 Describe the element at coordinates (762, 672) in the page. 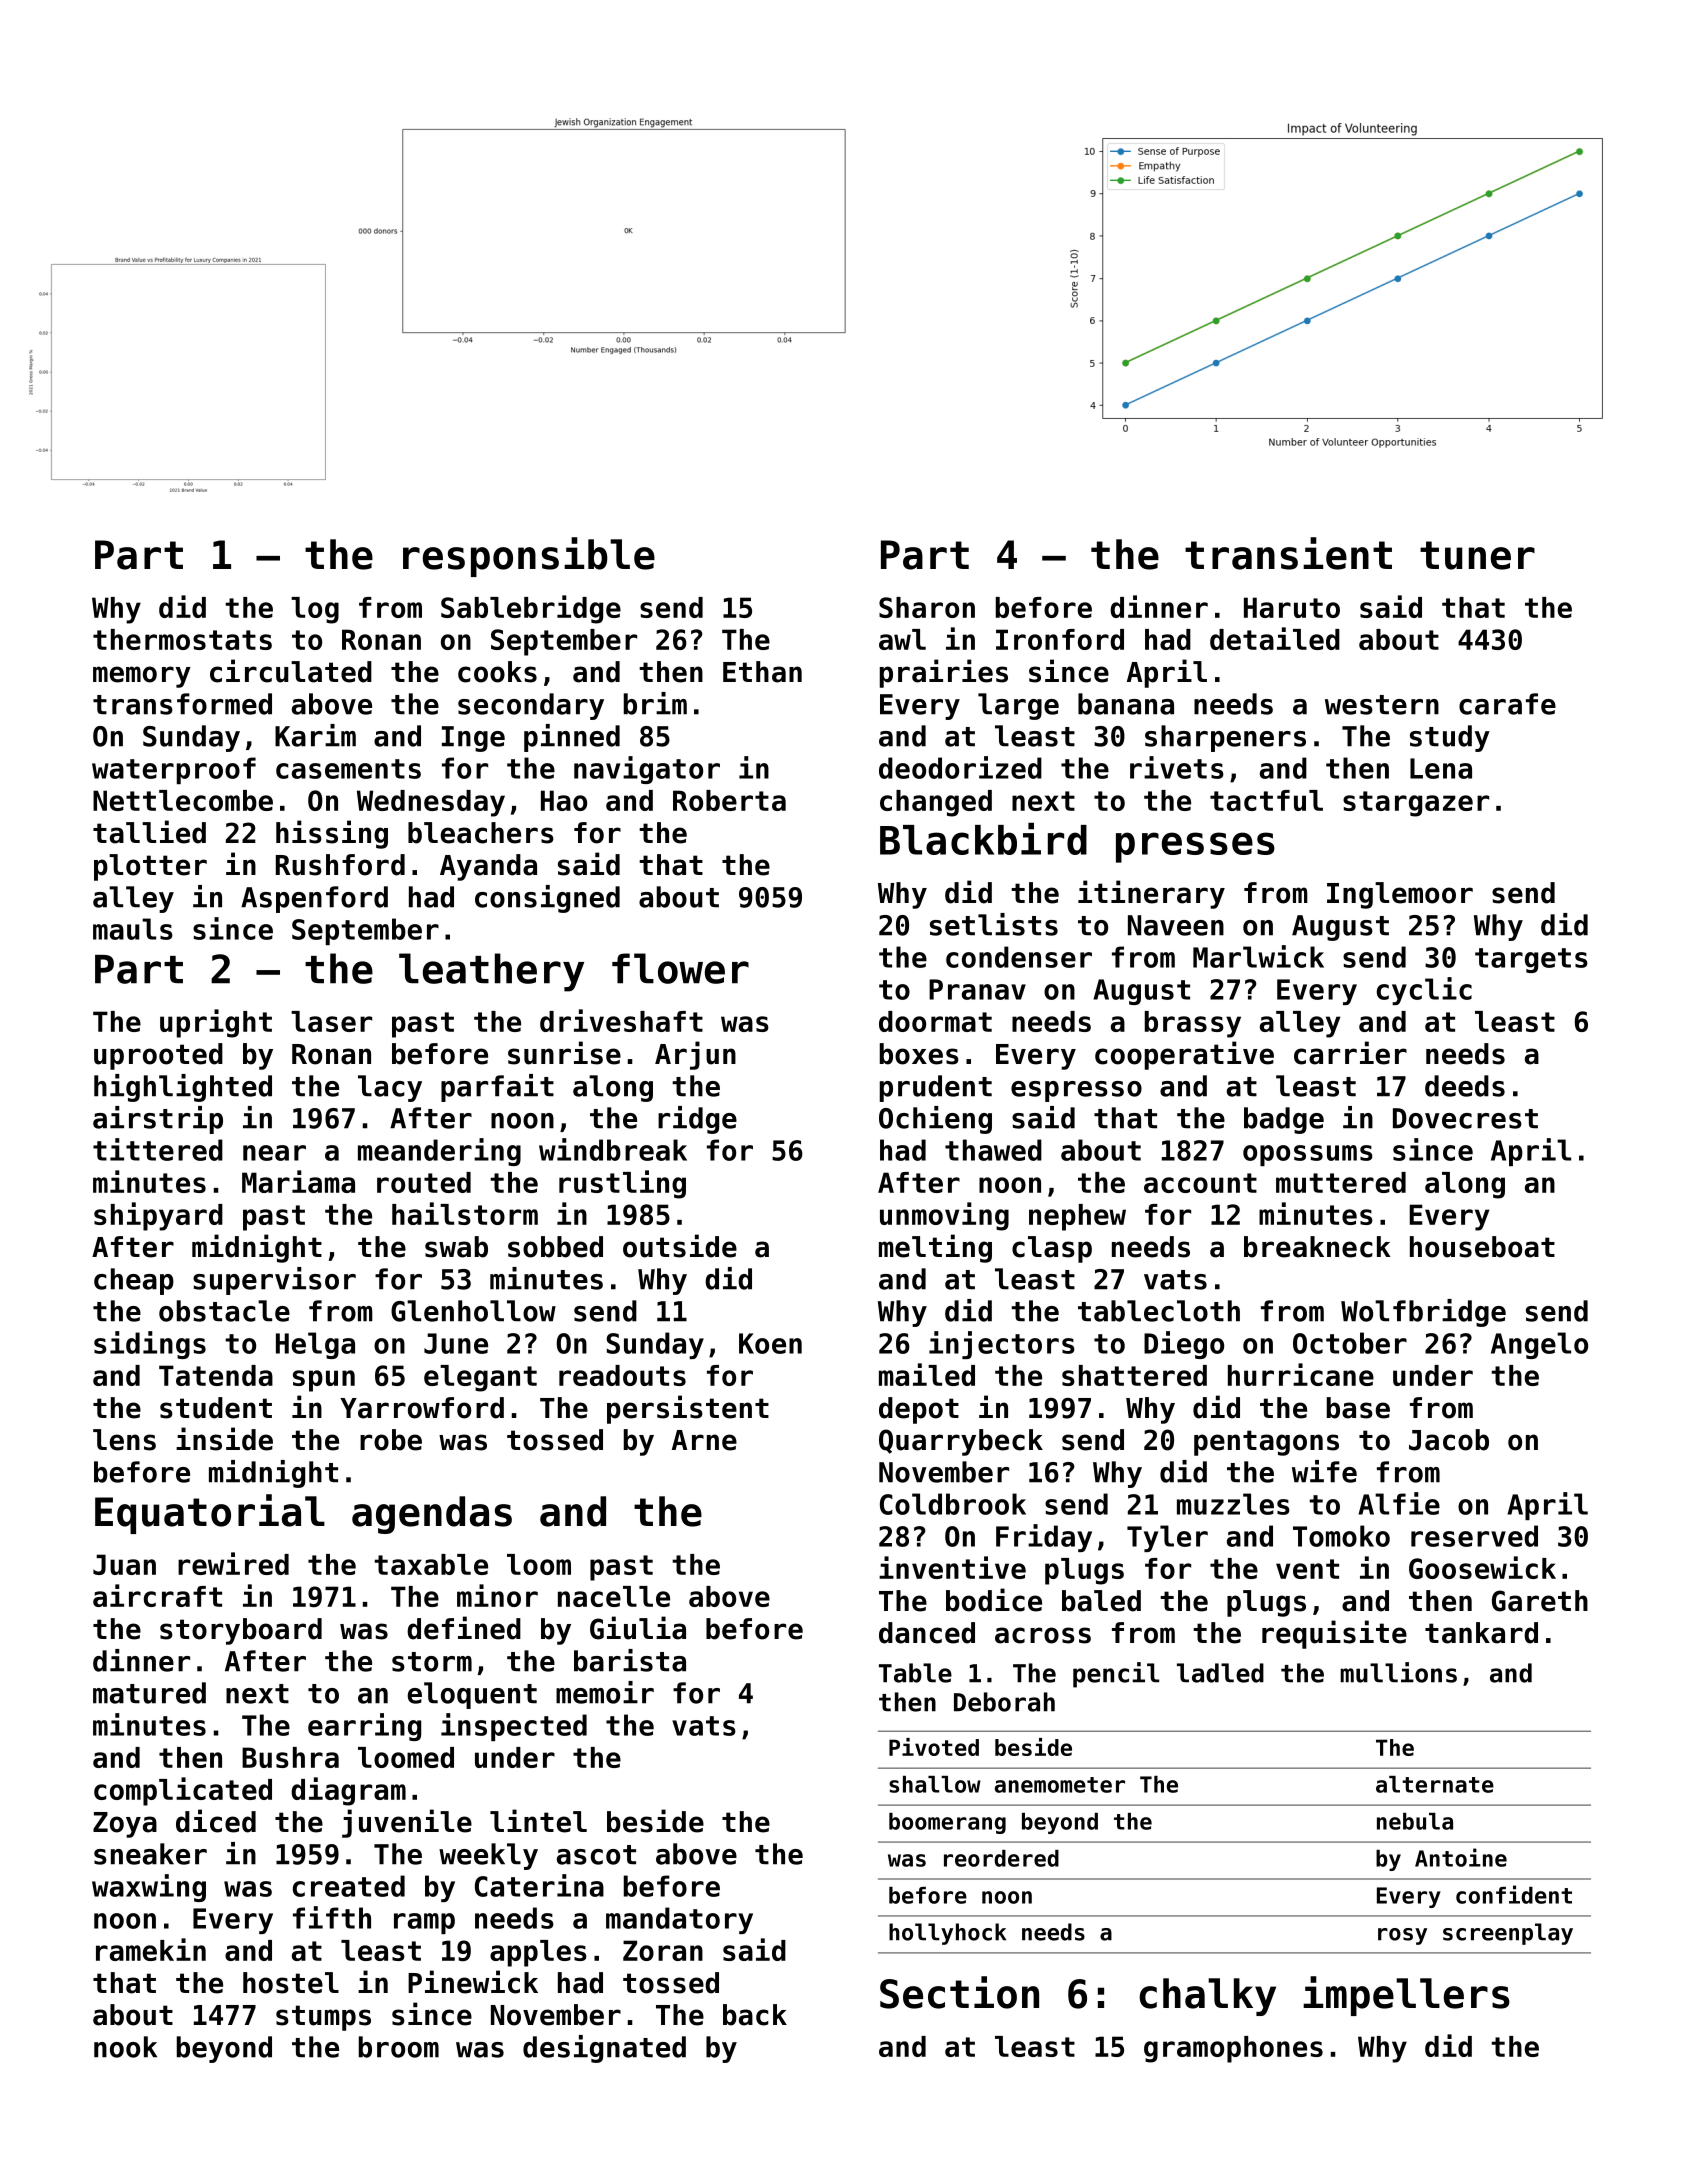

I see `Ethan` at that location.
